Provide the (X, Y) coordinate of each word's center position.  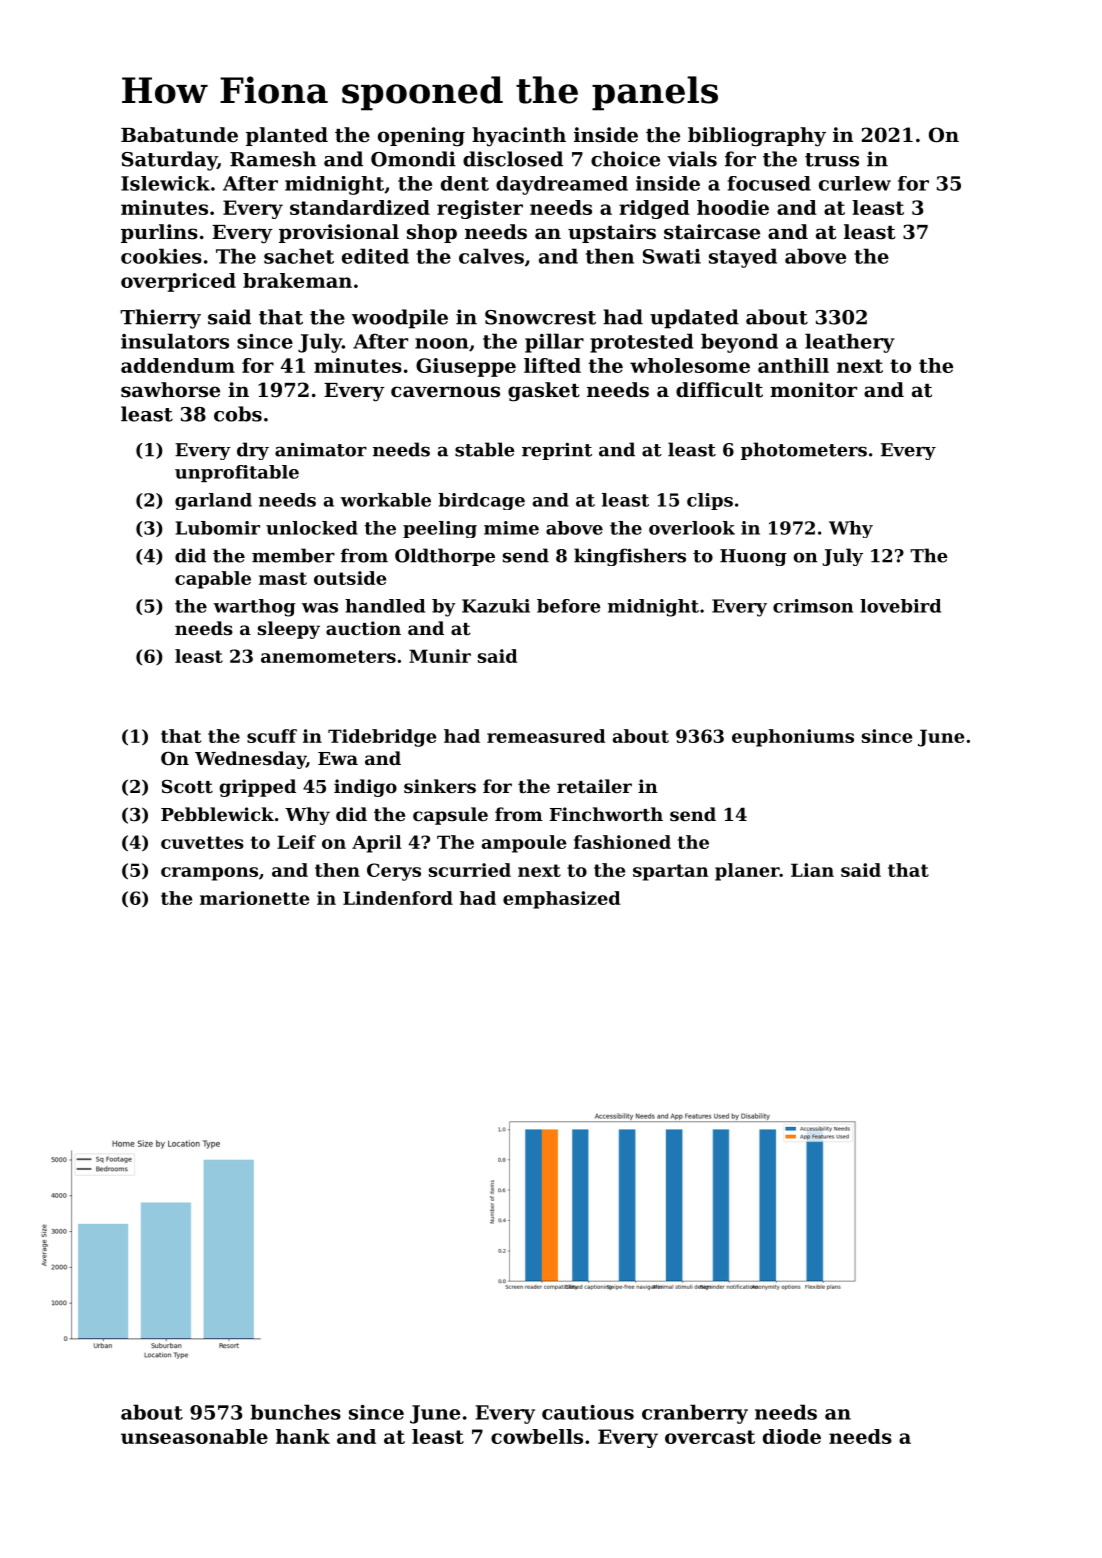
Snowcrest (540, 317)
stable (485, 449)
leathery (850, 343)
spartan (671, 872)
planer (747, 872)
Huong (753, 557)
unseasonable (194, 1436)
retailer (594, 786)
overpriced (178, 282)
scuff (272, 736)
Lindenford (398, 898)
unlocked (312, 528)
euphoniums (793, 738)
